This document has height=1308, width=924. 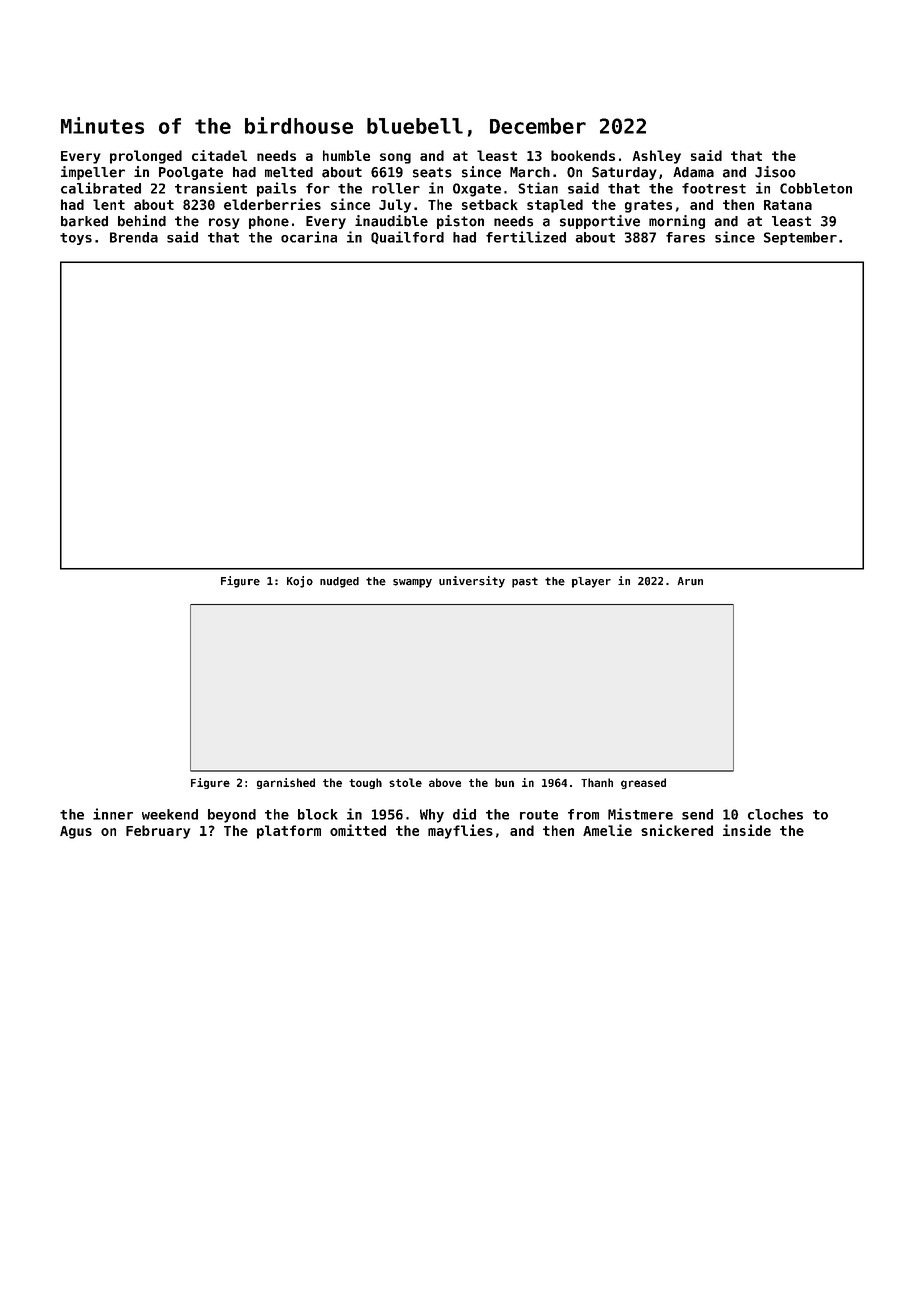 What do you see at coordinates (146, 157) in the document?
I see `prolonged` at bounding box center [146, 157].
